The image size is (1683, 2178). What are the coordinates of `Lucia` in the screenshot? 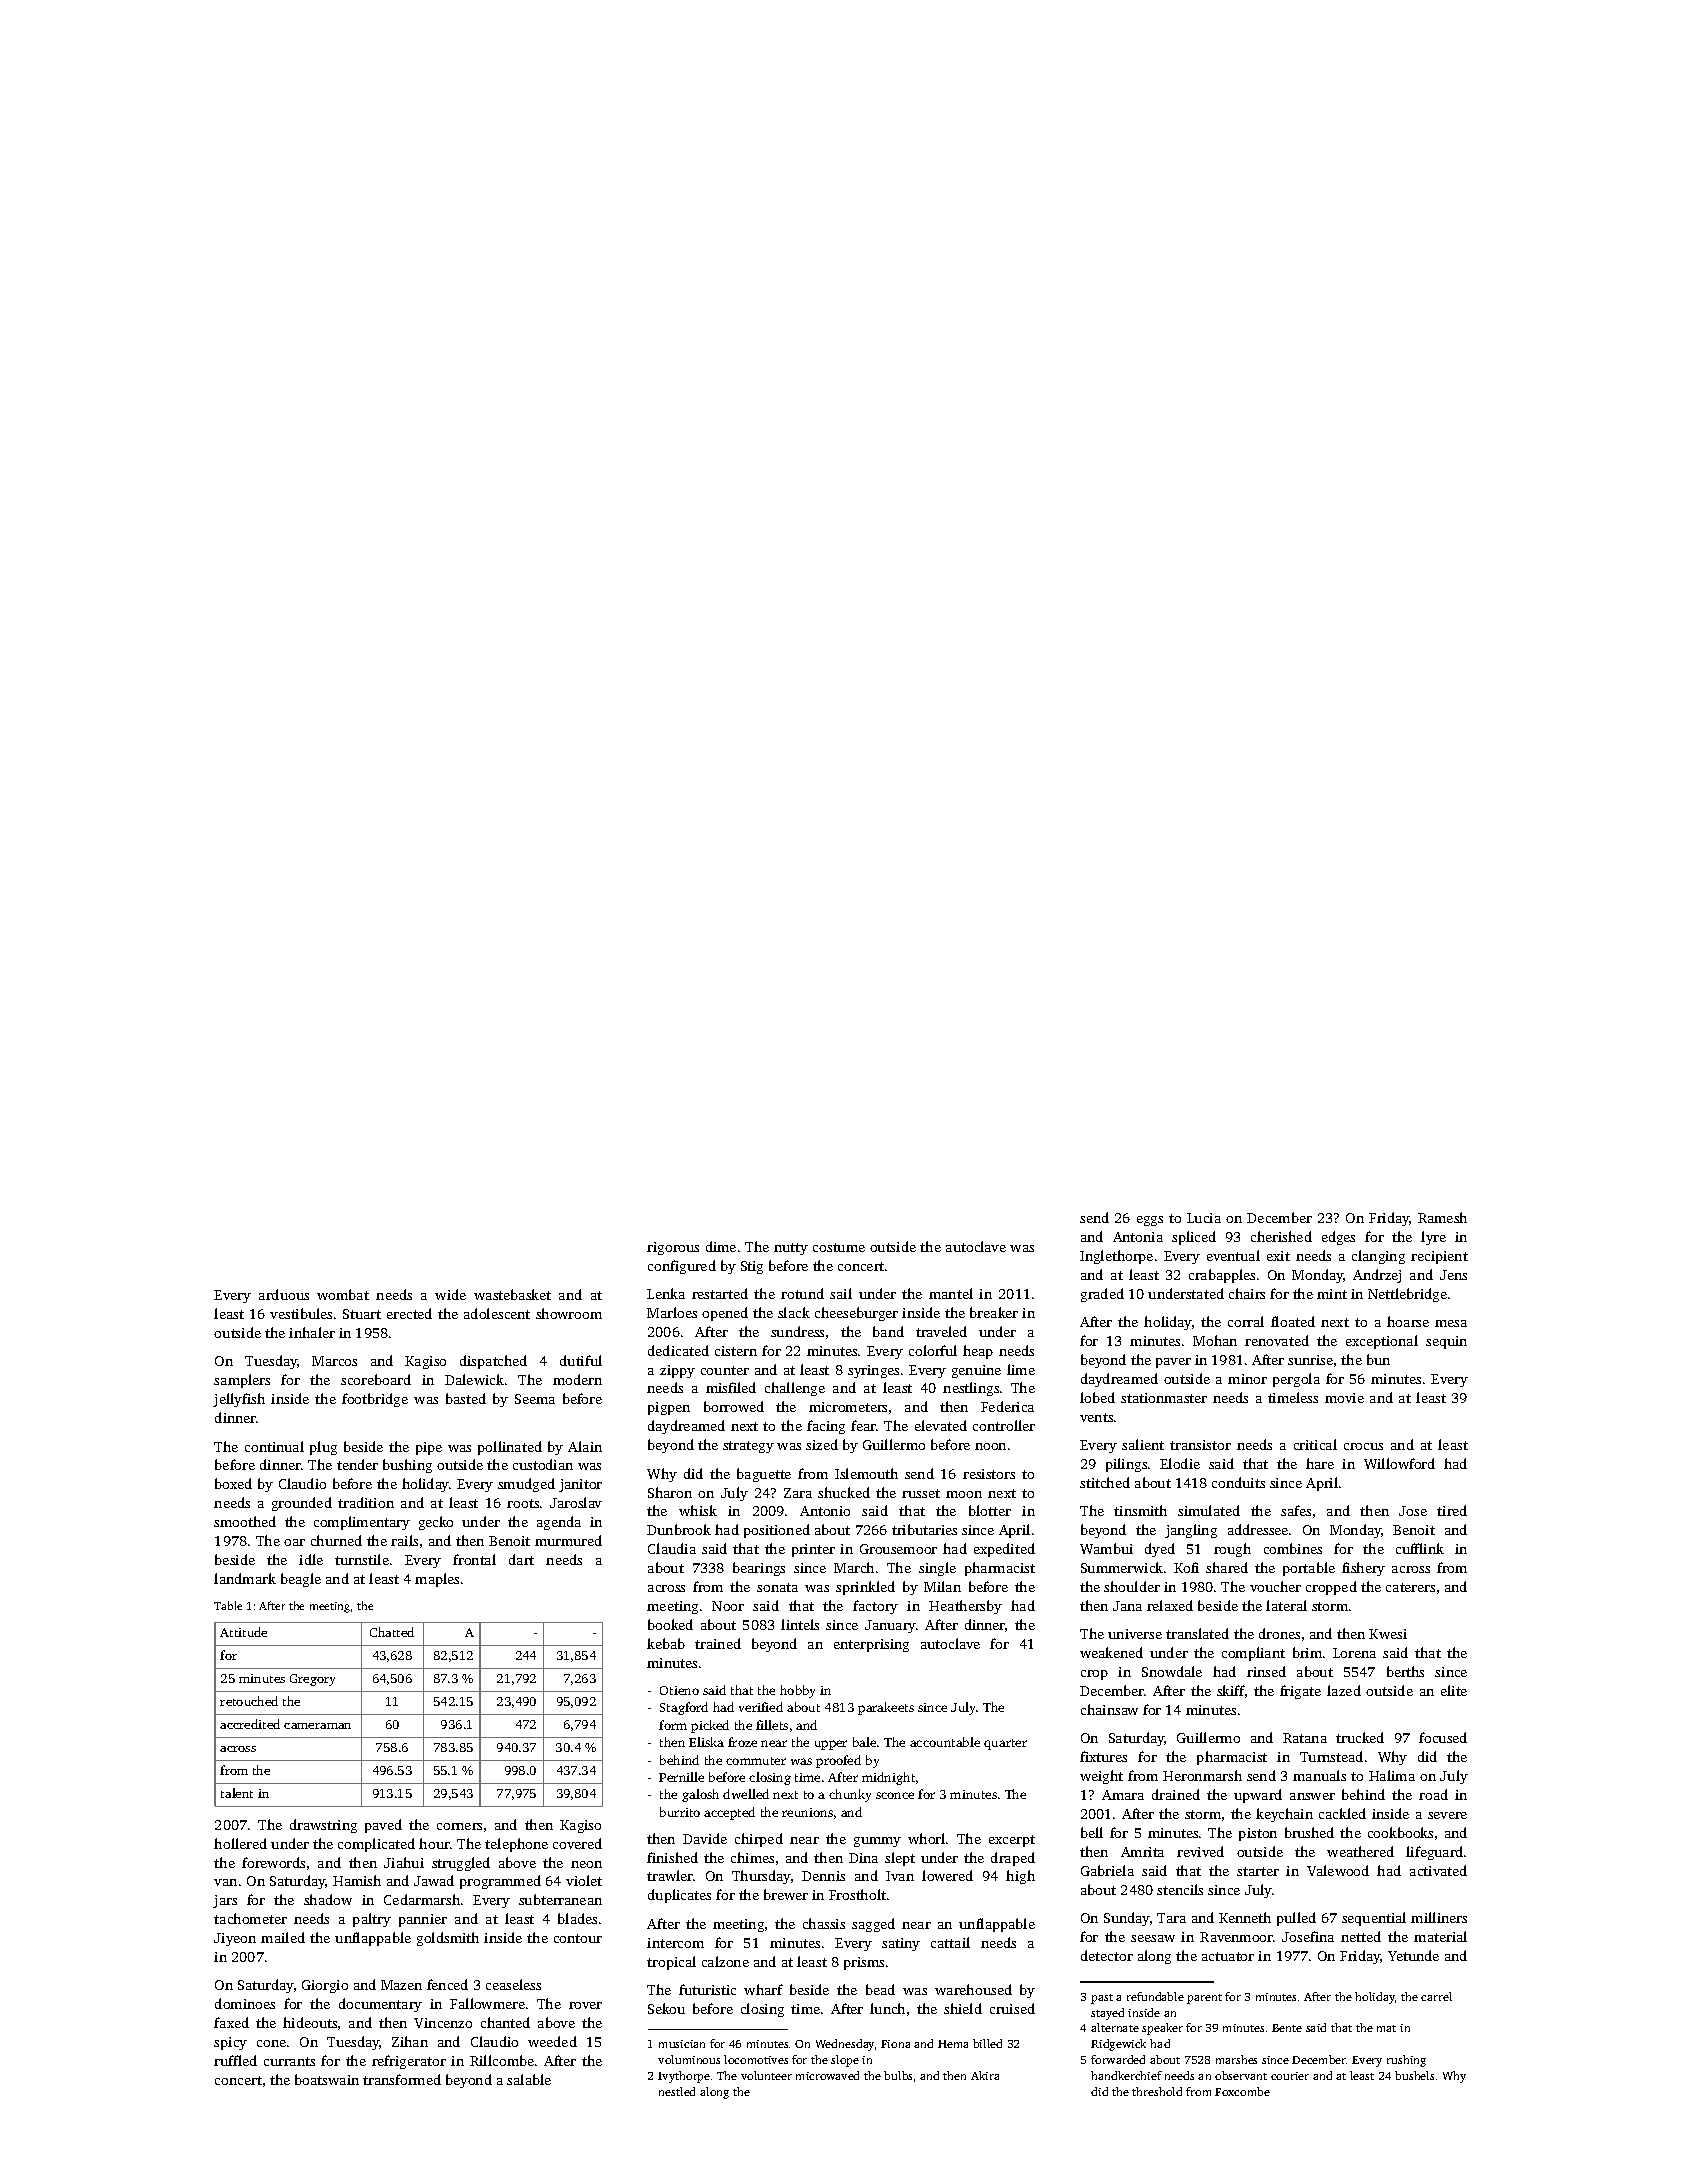 It's located at (1204, 1218).
